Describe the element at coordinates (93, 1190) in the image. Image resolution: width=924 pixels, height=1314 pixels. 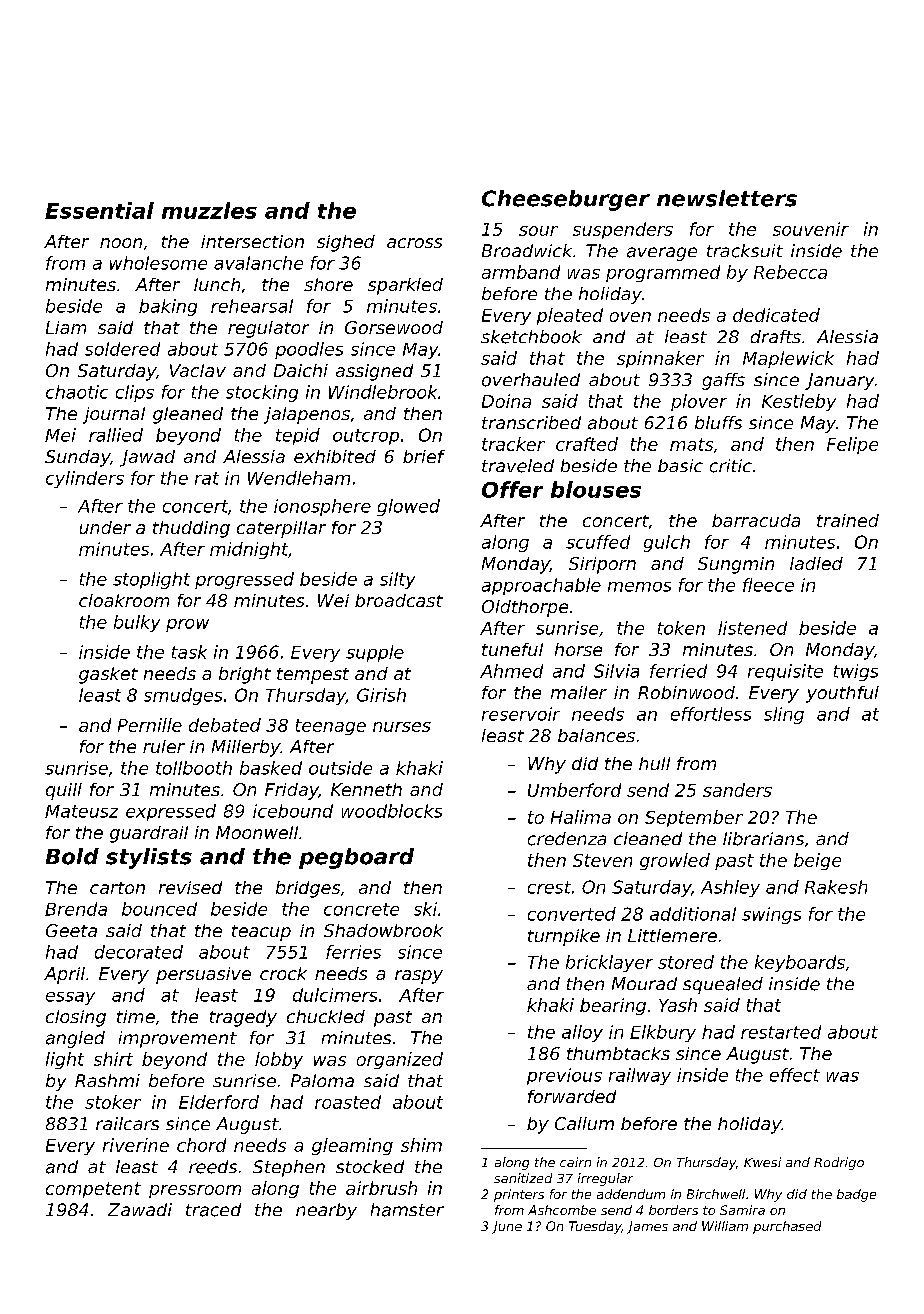
I see `competent` at that location.
